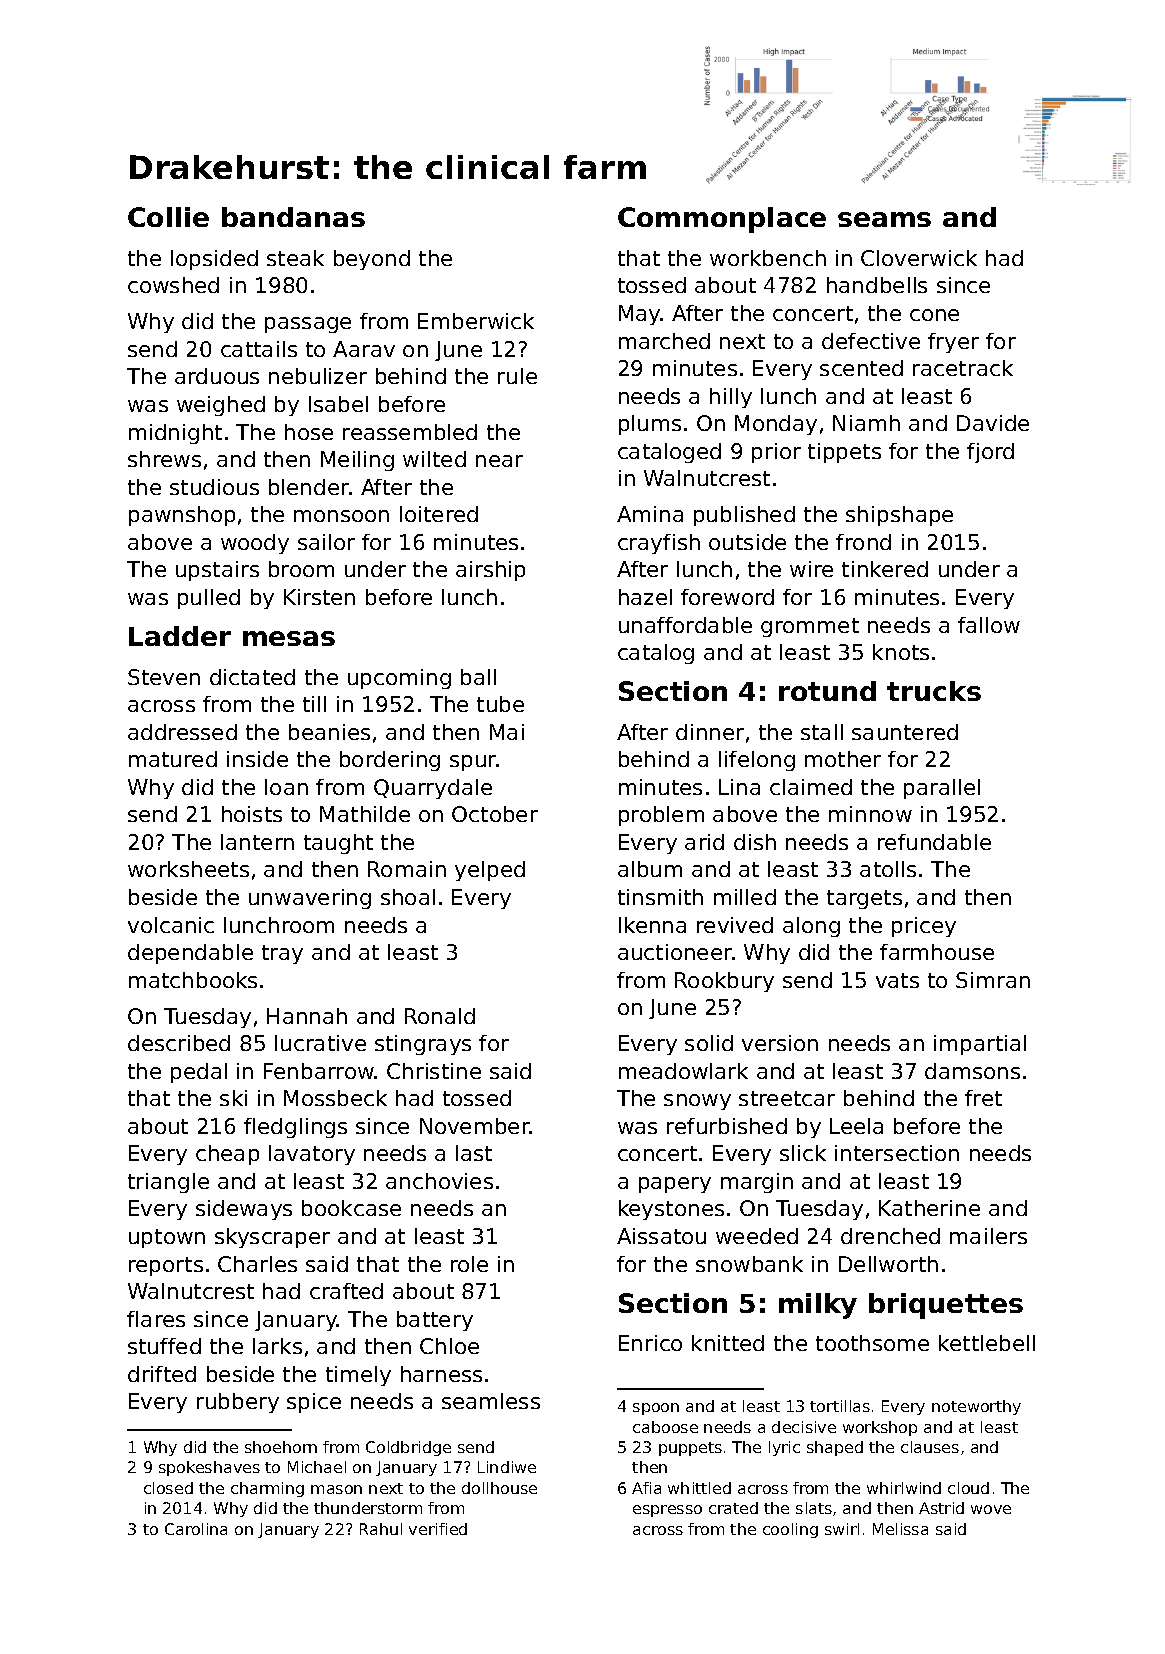  What do you see at coordinates (168, 217) in the page?
I see `Collie` at bounding box center [168, 217].
